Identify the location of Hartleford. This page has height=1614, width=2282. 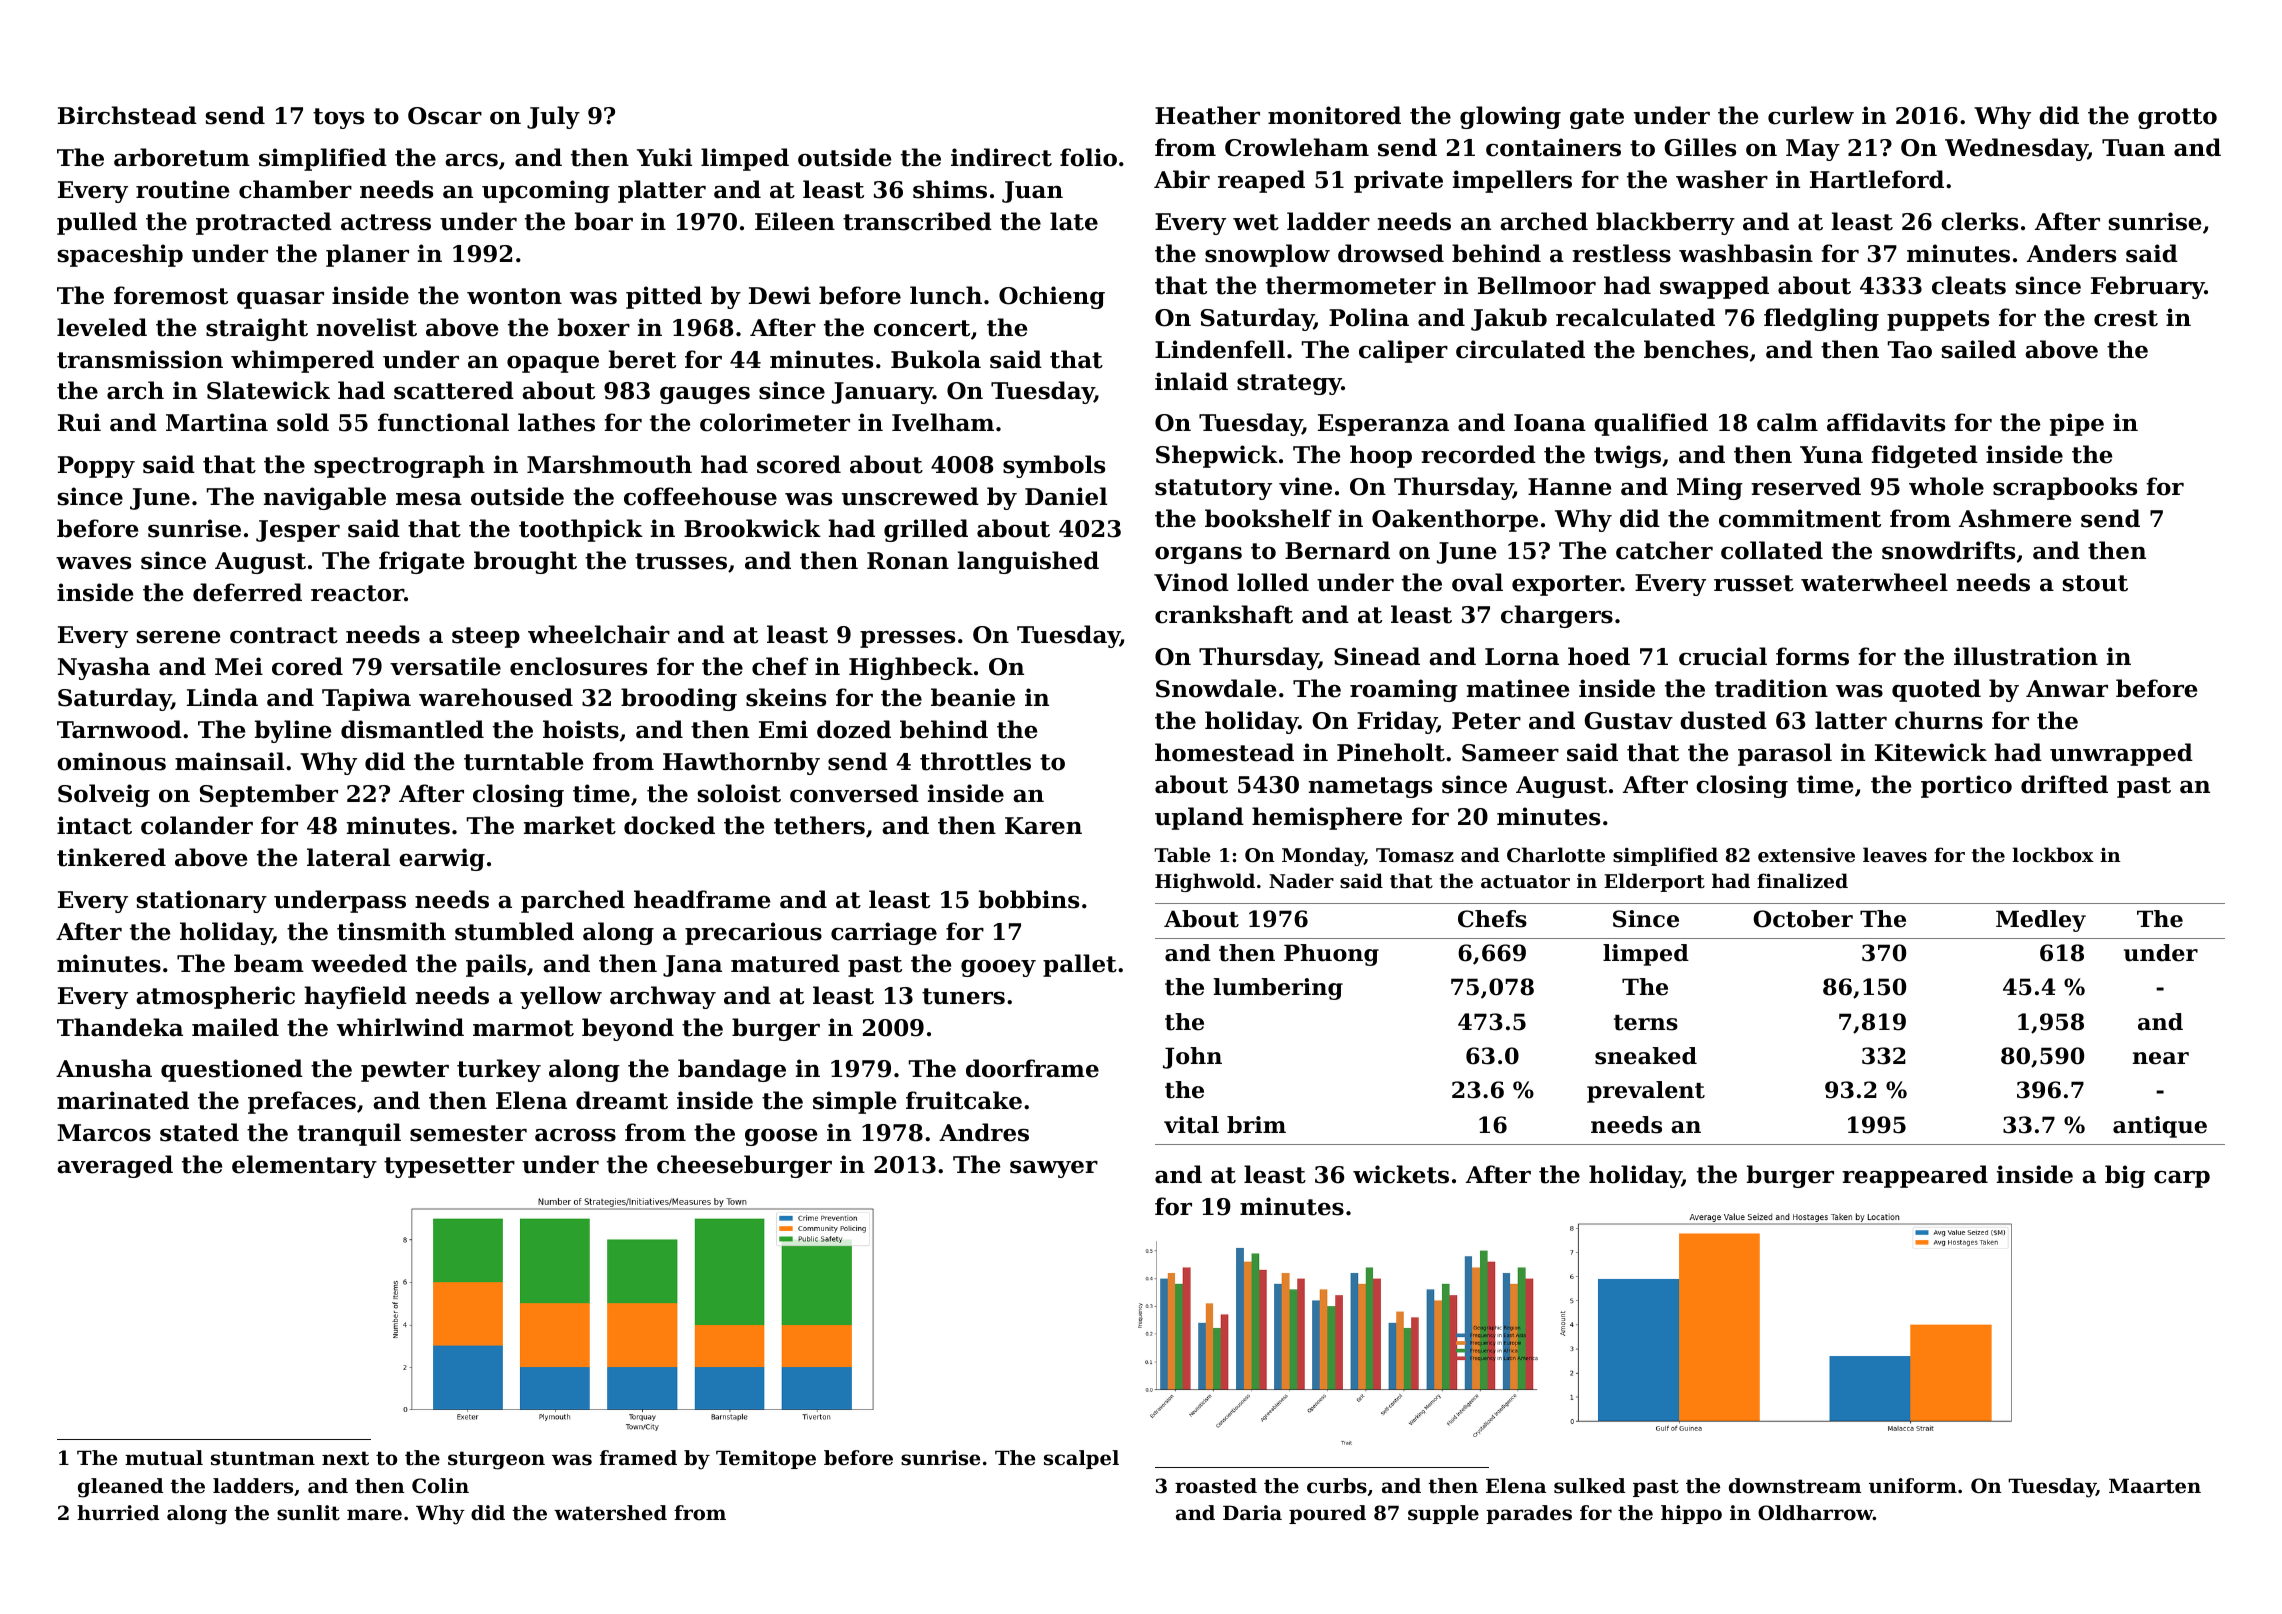
(1877, 179).
